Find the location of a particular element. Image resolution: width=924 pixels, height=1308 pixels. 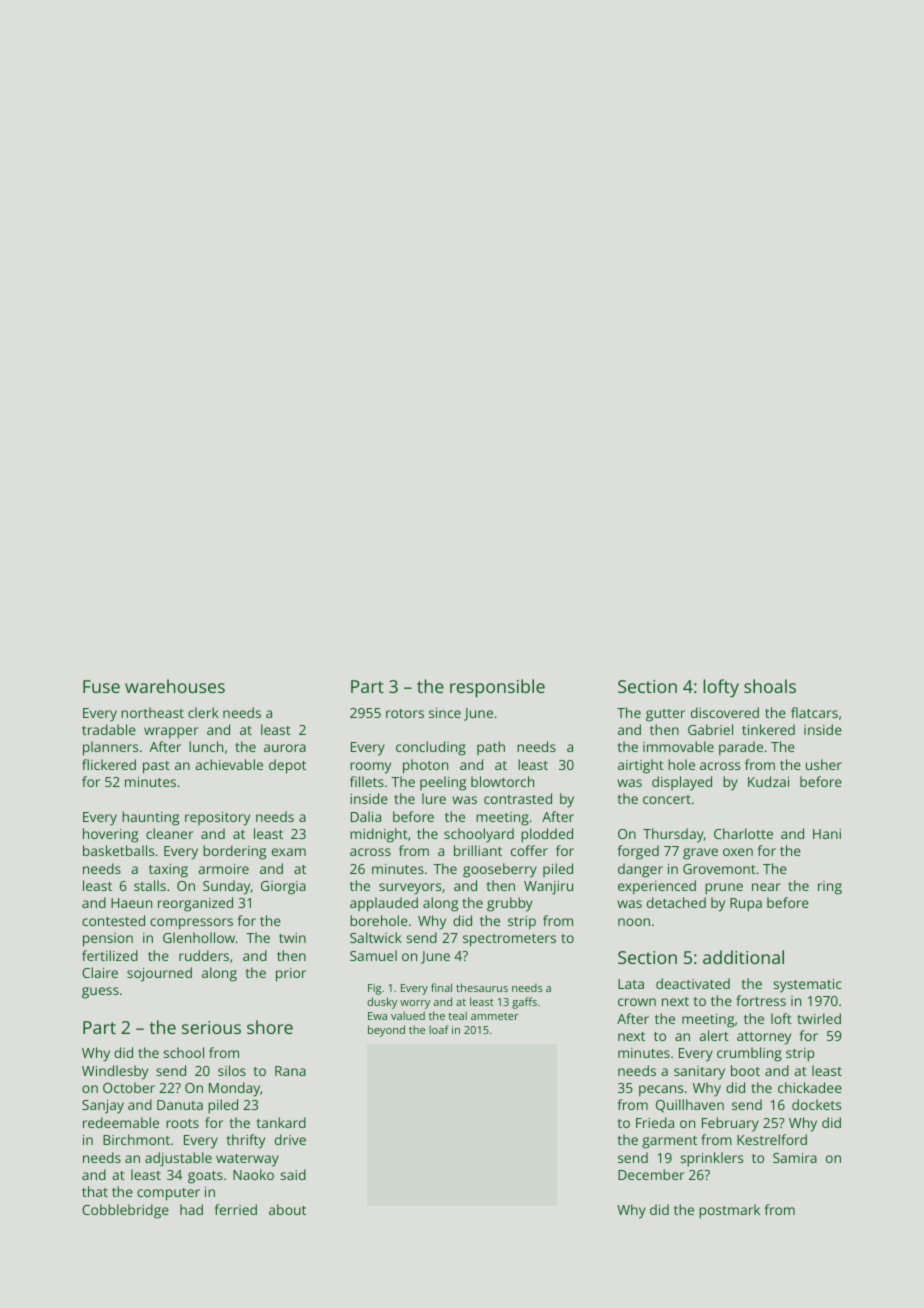

Rupa is located at coordinates (746, 905).
